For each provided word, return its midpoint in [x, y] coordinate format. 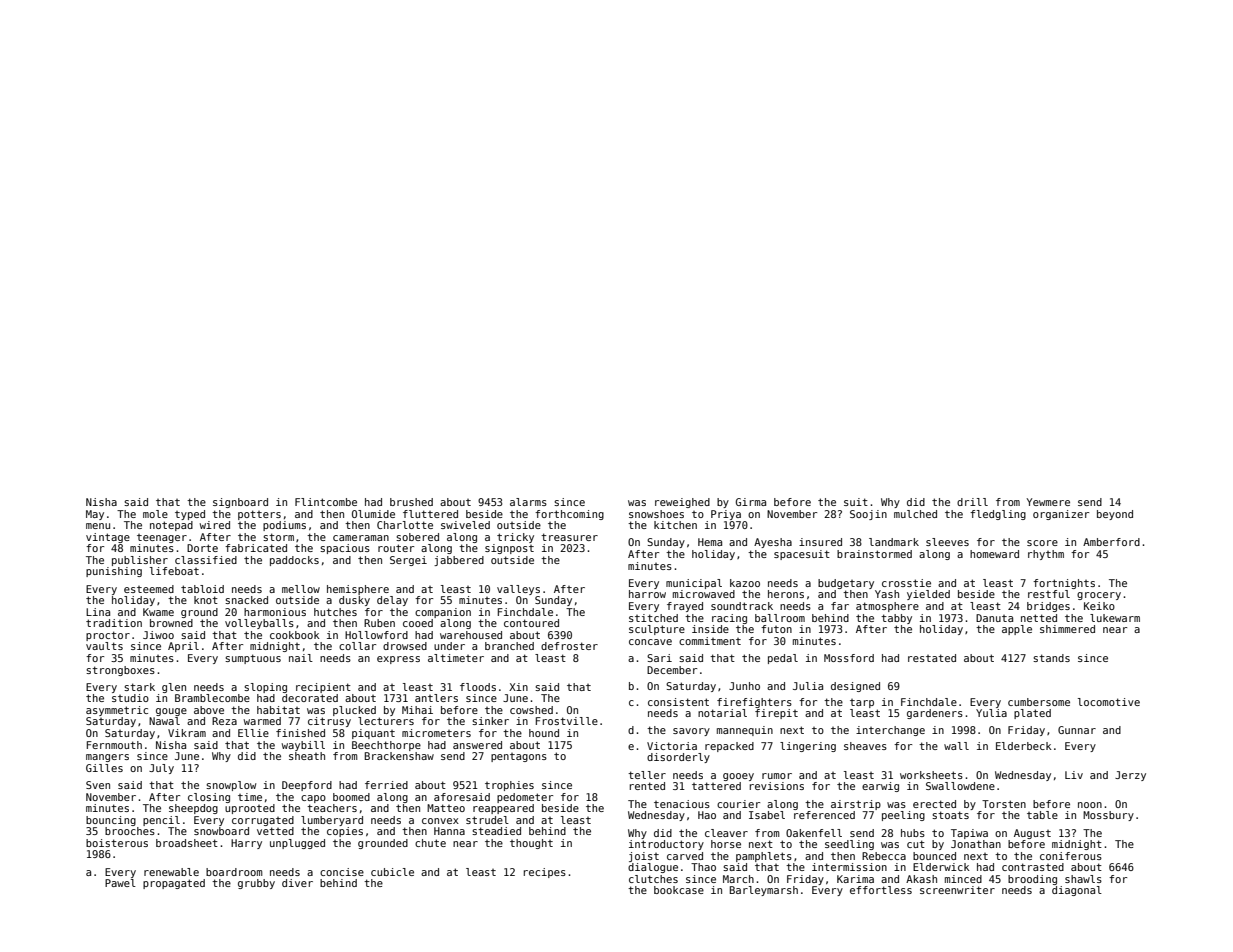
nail [301, 658]
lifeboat [174, 571]
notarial [722, 713]
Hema [710, 542]
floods [478, 687]
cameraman [361, 538]
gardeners [935, 714]
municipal [694, 584]
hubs [913, 833]
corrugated [263, 821]
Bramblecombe [212, 698]
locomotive [1109, 702]
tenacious [682, 804]
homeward [994, 554]
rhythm [1046, 555]
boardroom [234, 872]
